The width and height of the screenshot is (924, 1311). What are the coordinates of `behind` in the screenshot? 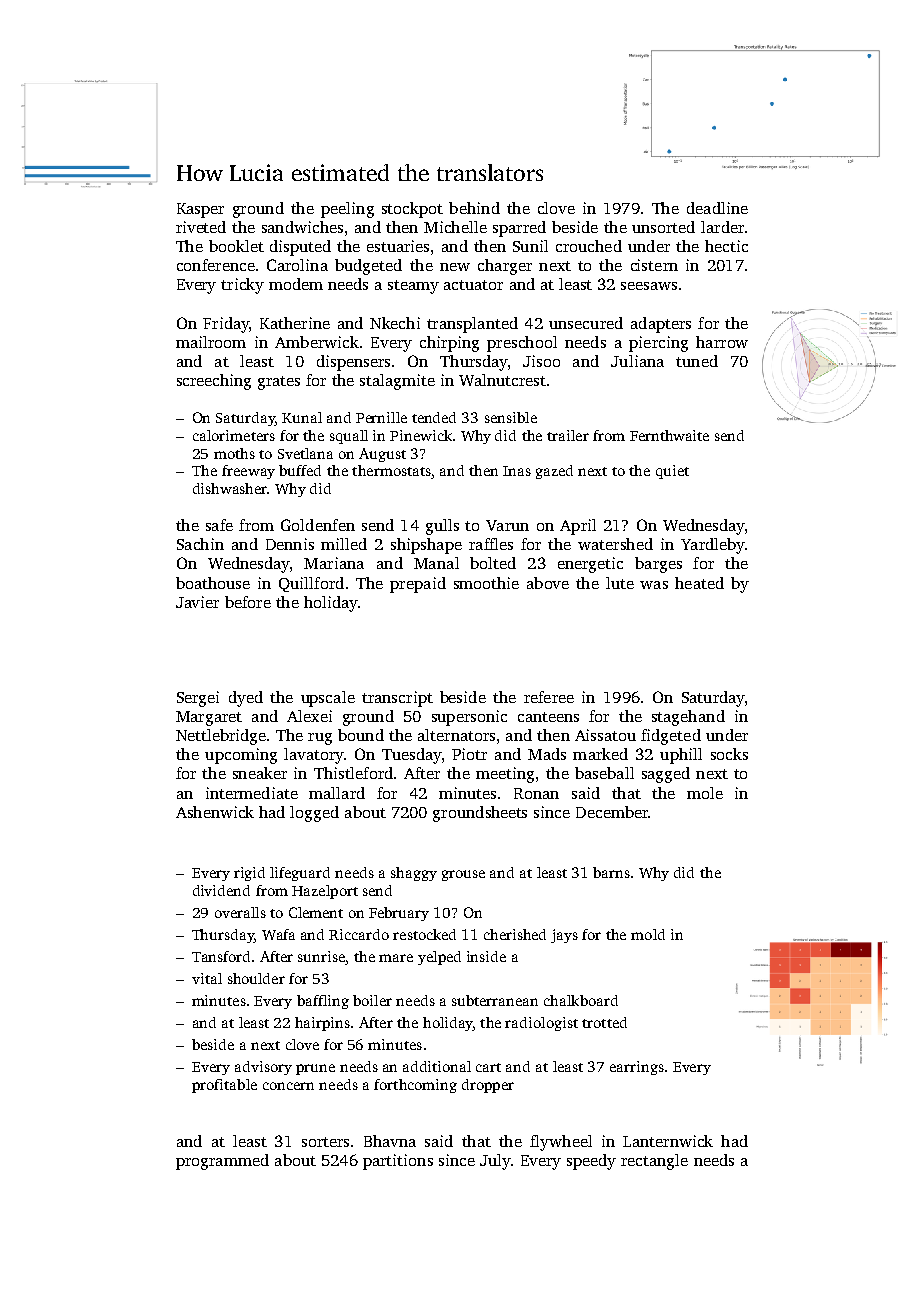 It's located at (474, 208).
